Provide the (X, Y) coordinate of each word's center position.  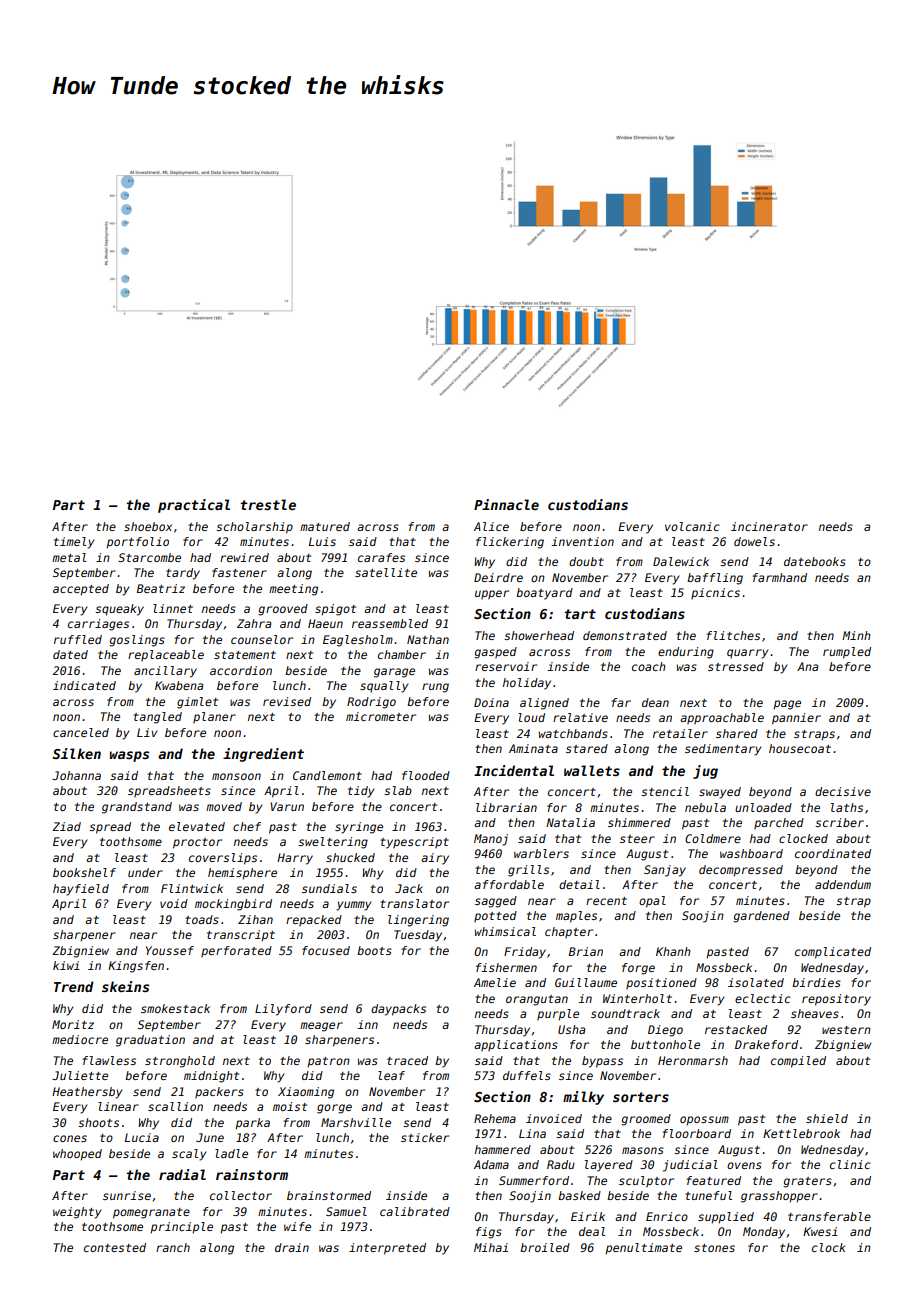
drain (292, 1247)
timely (74, 543)
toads (202, 919)
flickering (510, 543)
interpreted (387, 1249)
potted (495, 917)
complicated (833, 953)
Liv (147, 732)
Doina (491, 702)
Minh (856, 635)
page (787, 705)
